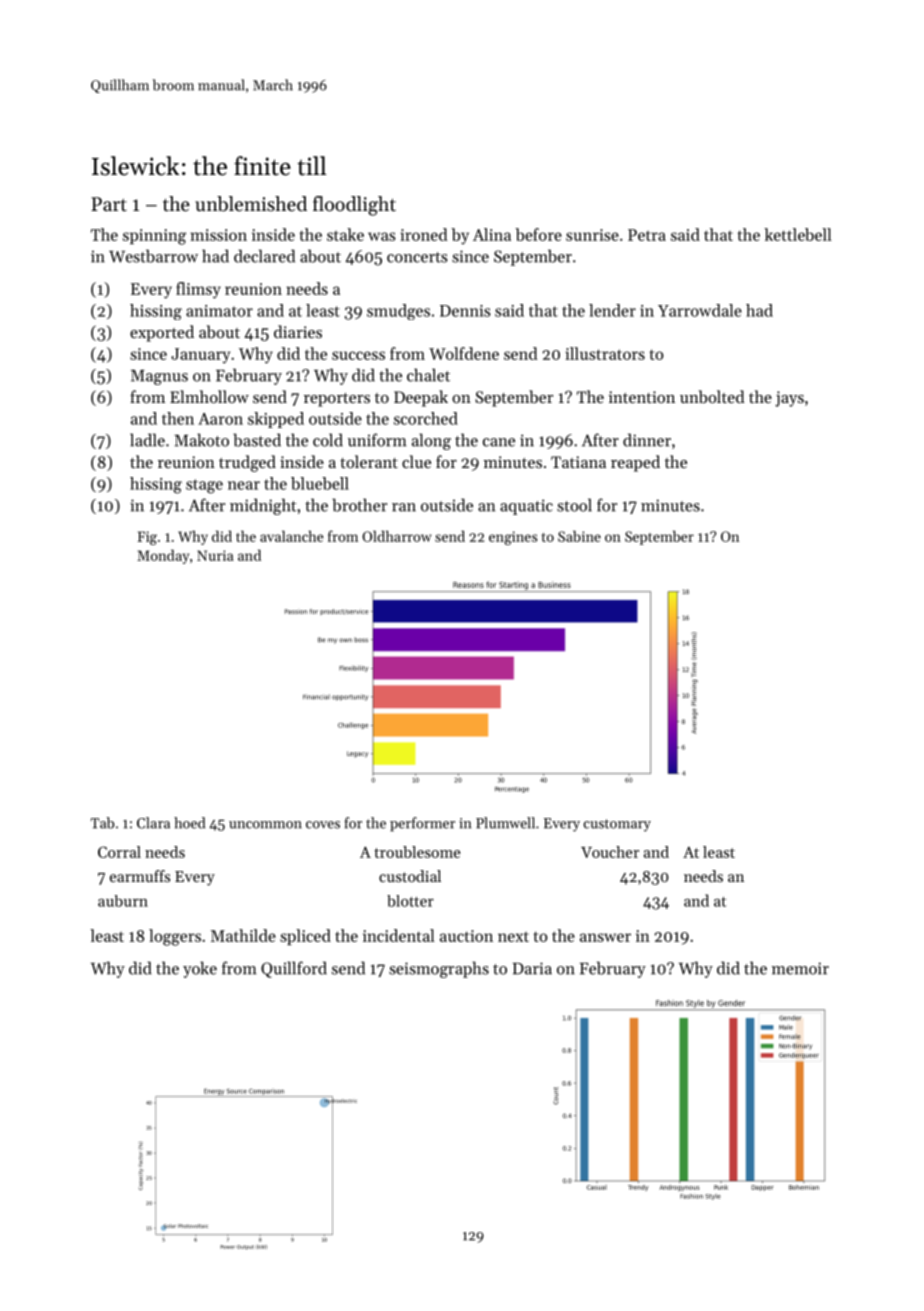 This screenshot has width=924, height=1311. Describe the element at coordinates (592, 235) in the screenshot. I see `sunrise` at that location.
